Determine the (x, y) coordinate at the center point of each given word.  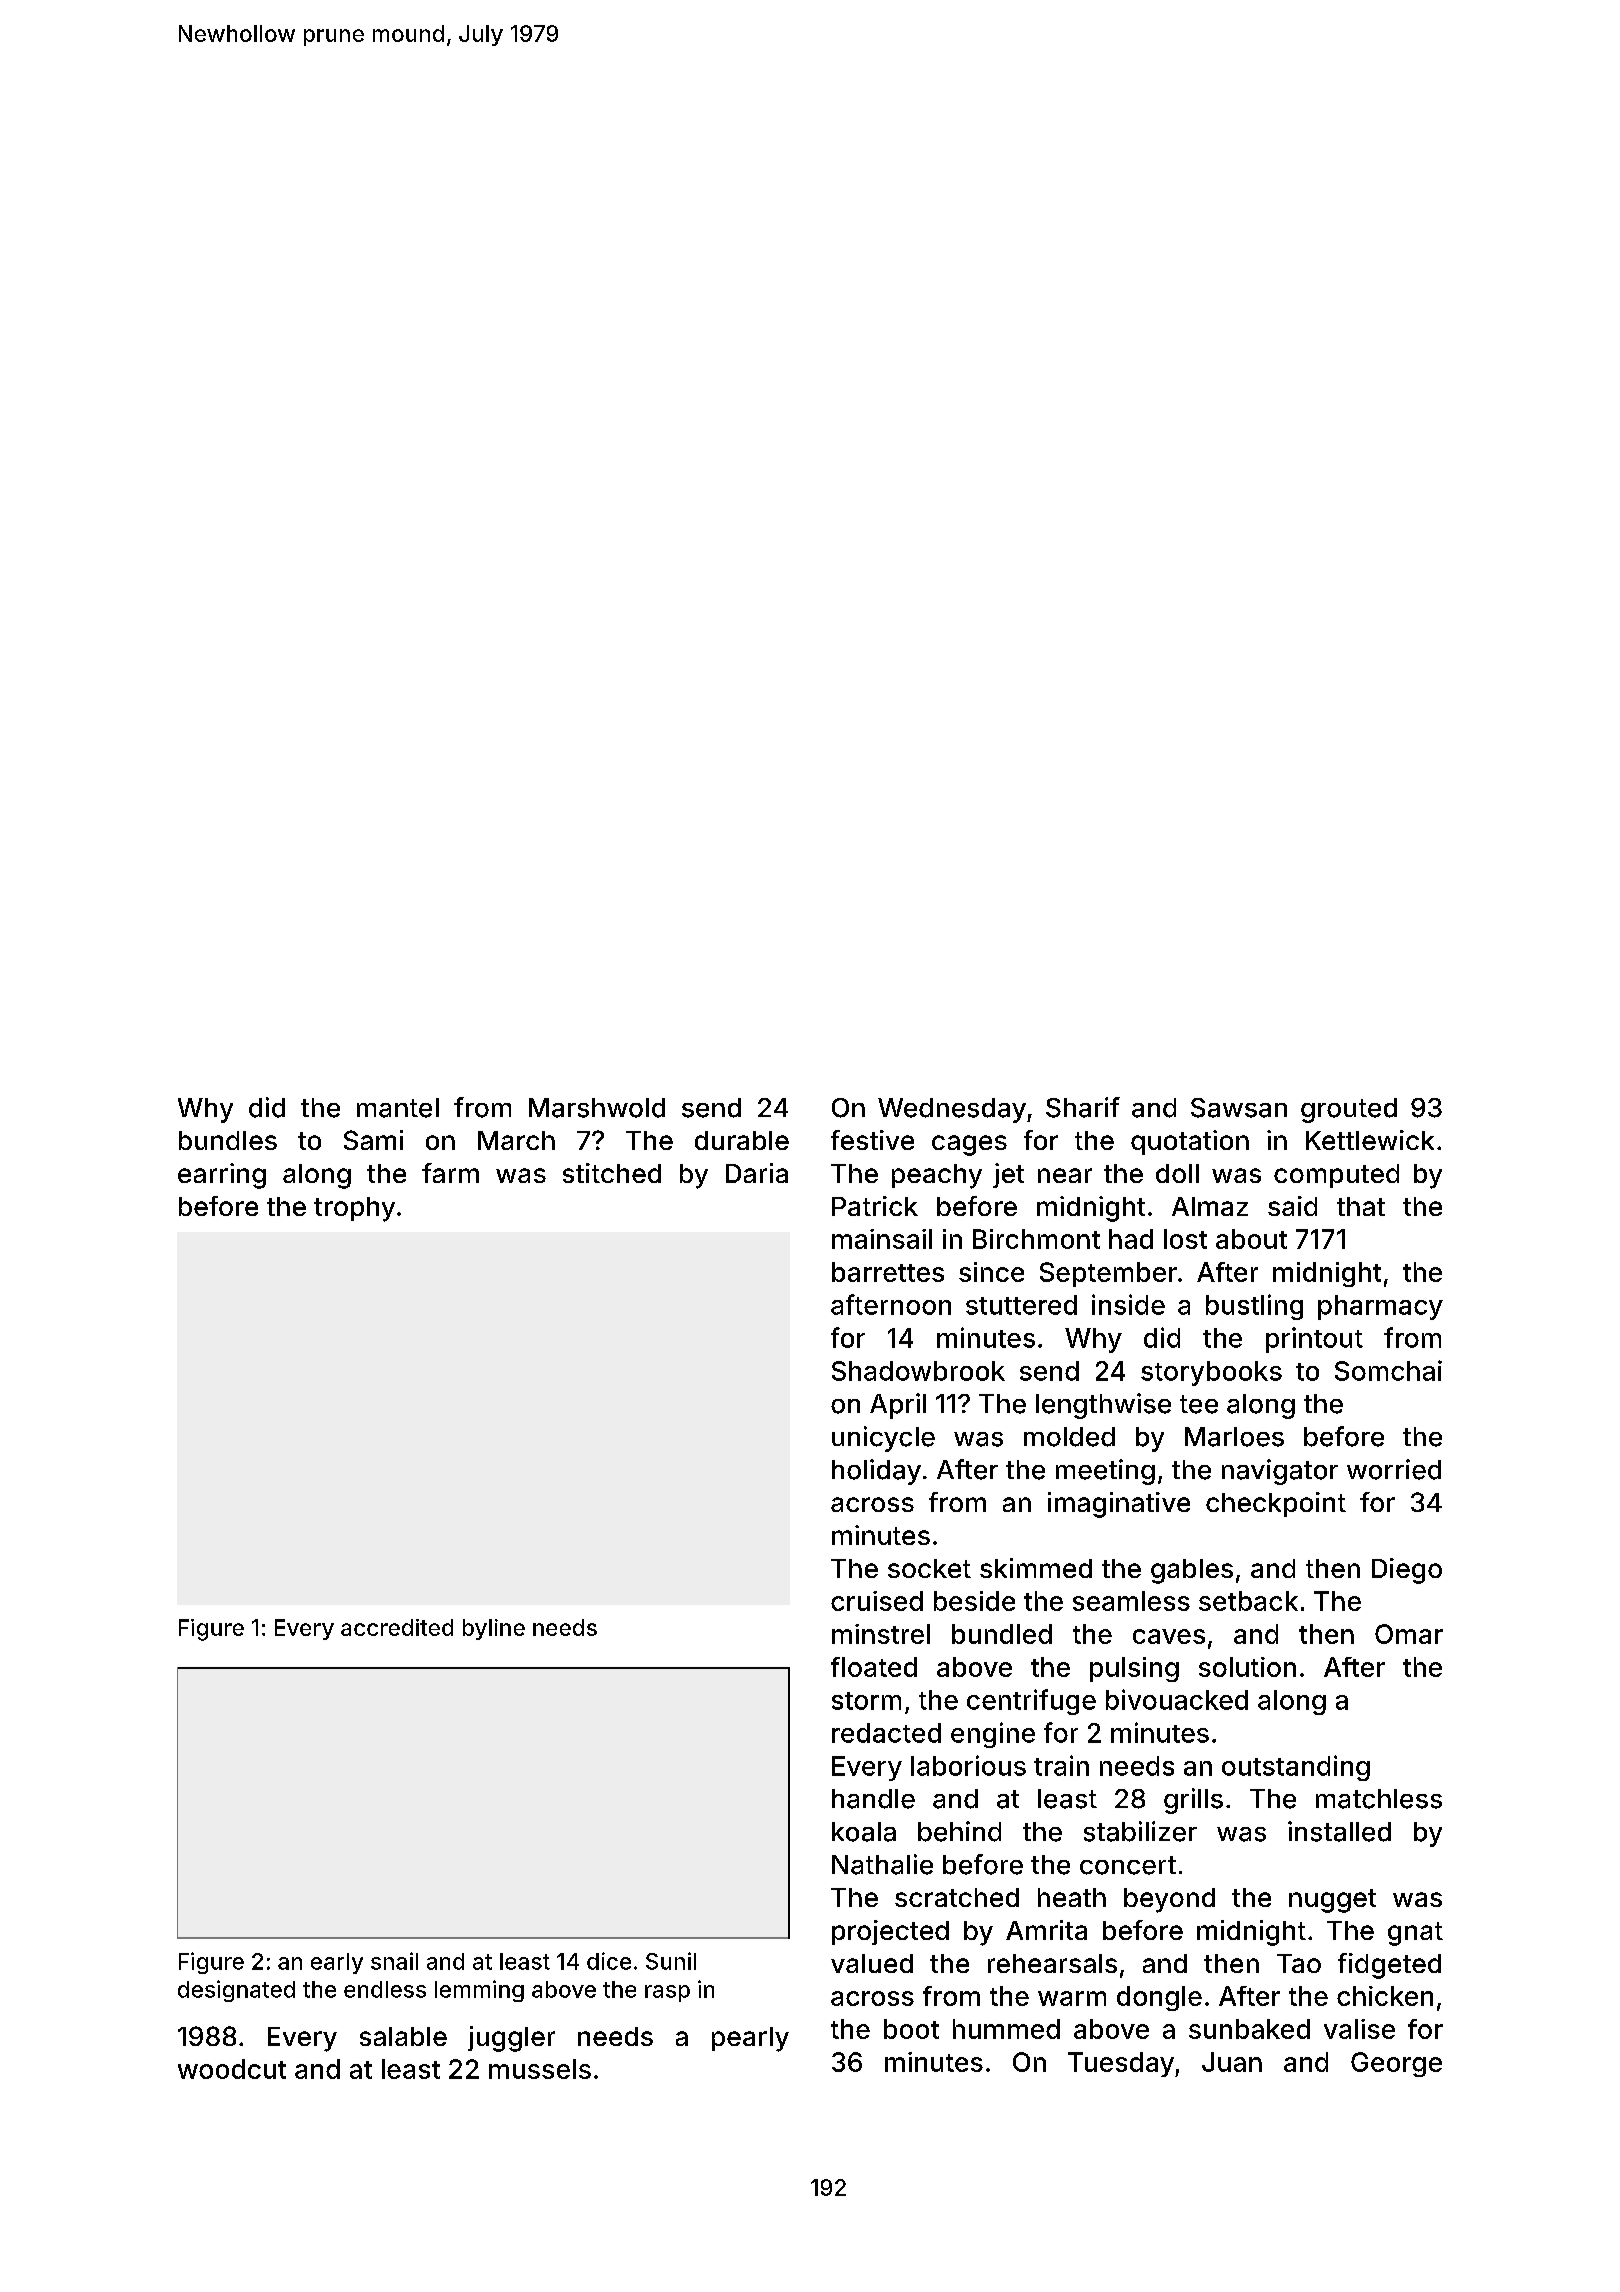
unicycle (883, 1439)
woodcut (232, 2069)
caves (1169, 1636)
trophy (354, 1209)
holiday (876, 1472)
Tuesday (1121, 2064)
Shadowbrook (918, 1371)
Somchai (1388, 1370)
